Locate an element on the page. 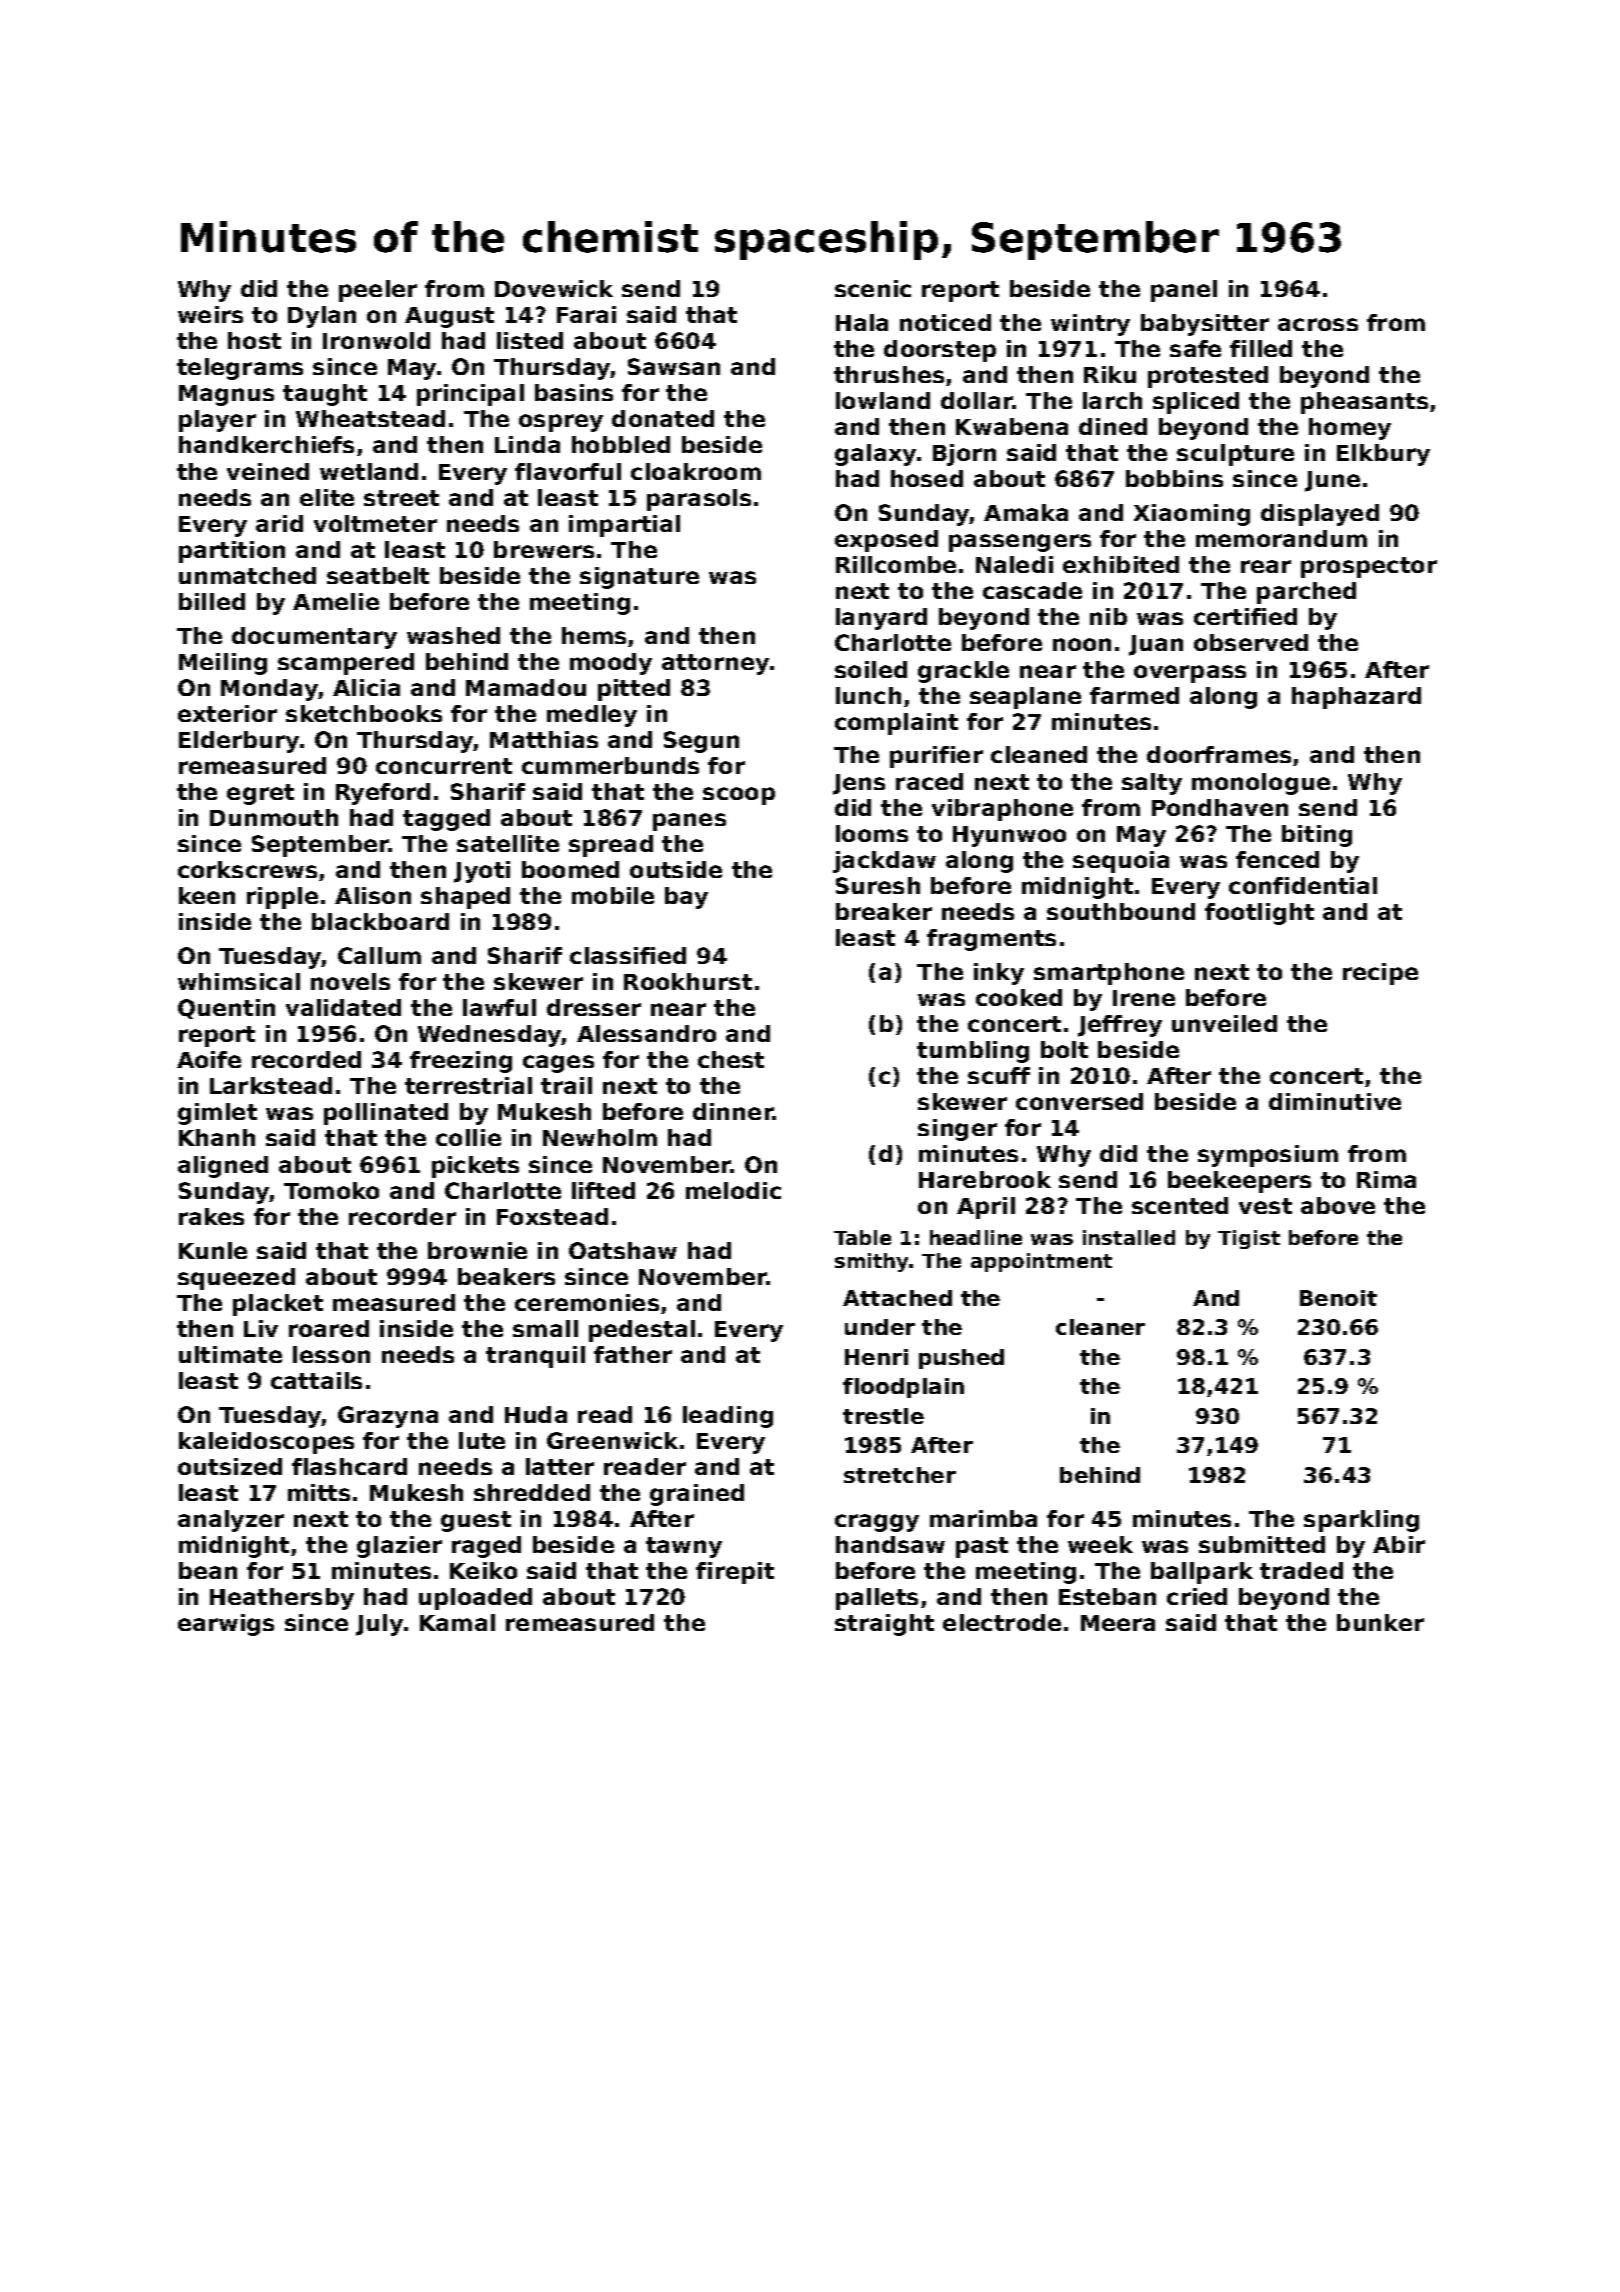  above is located at coordinates (1338, 1205).
